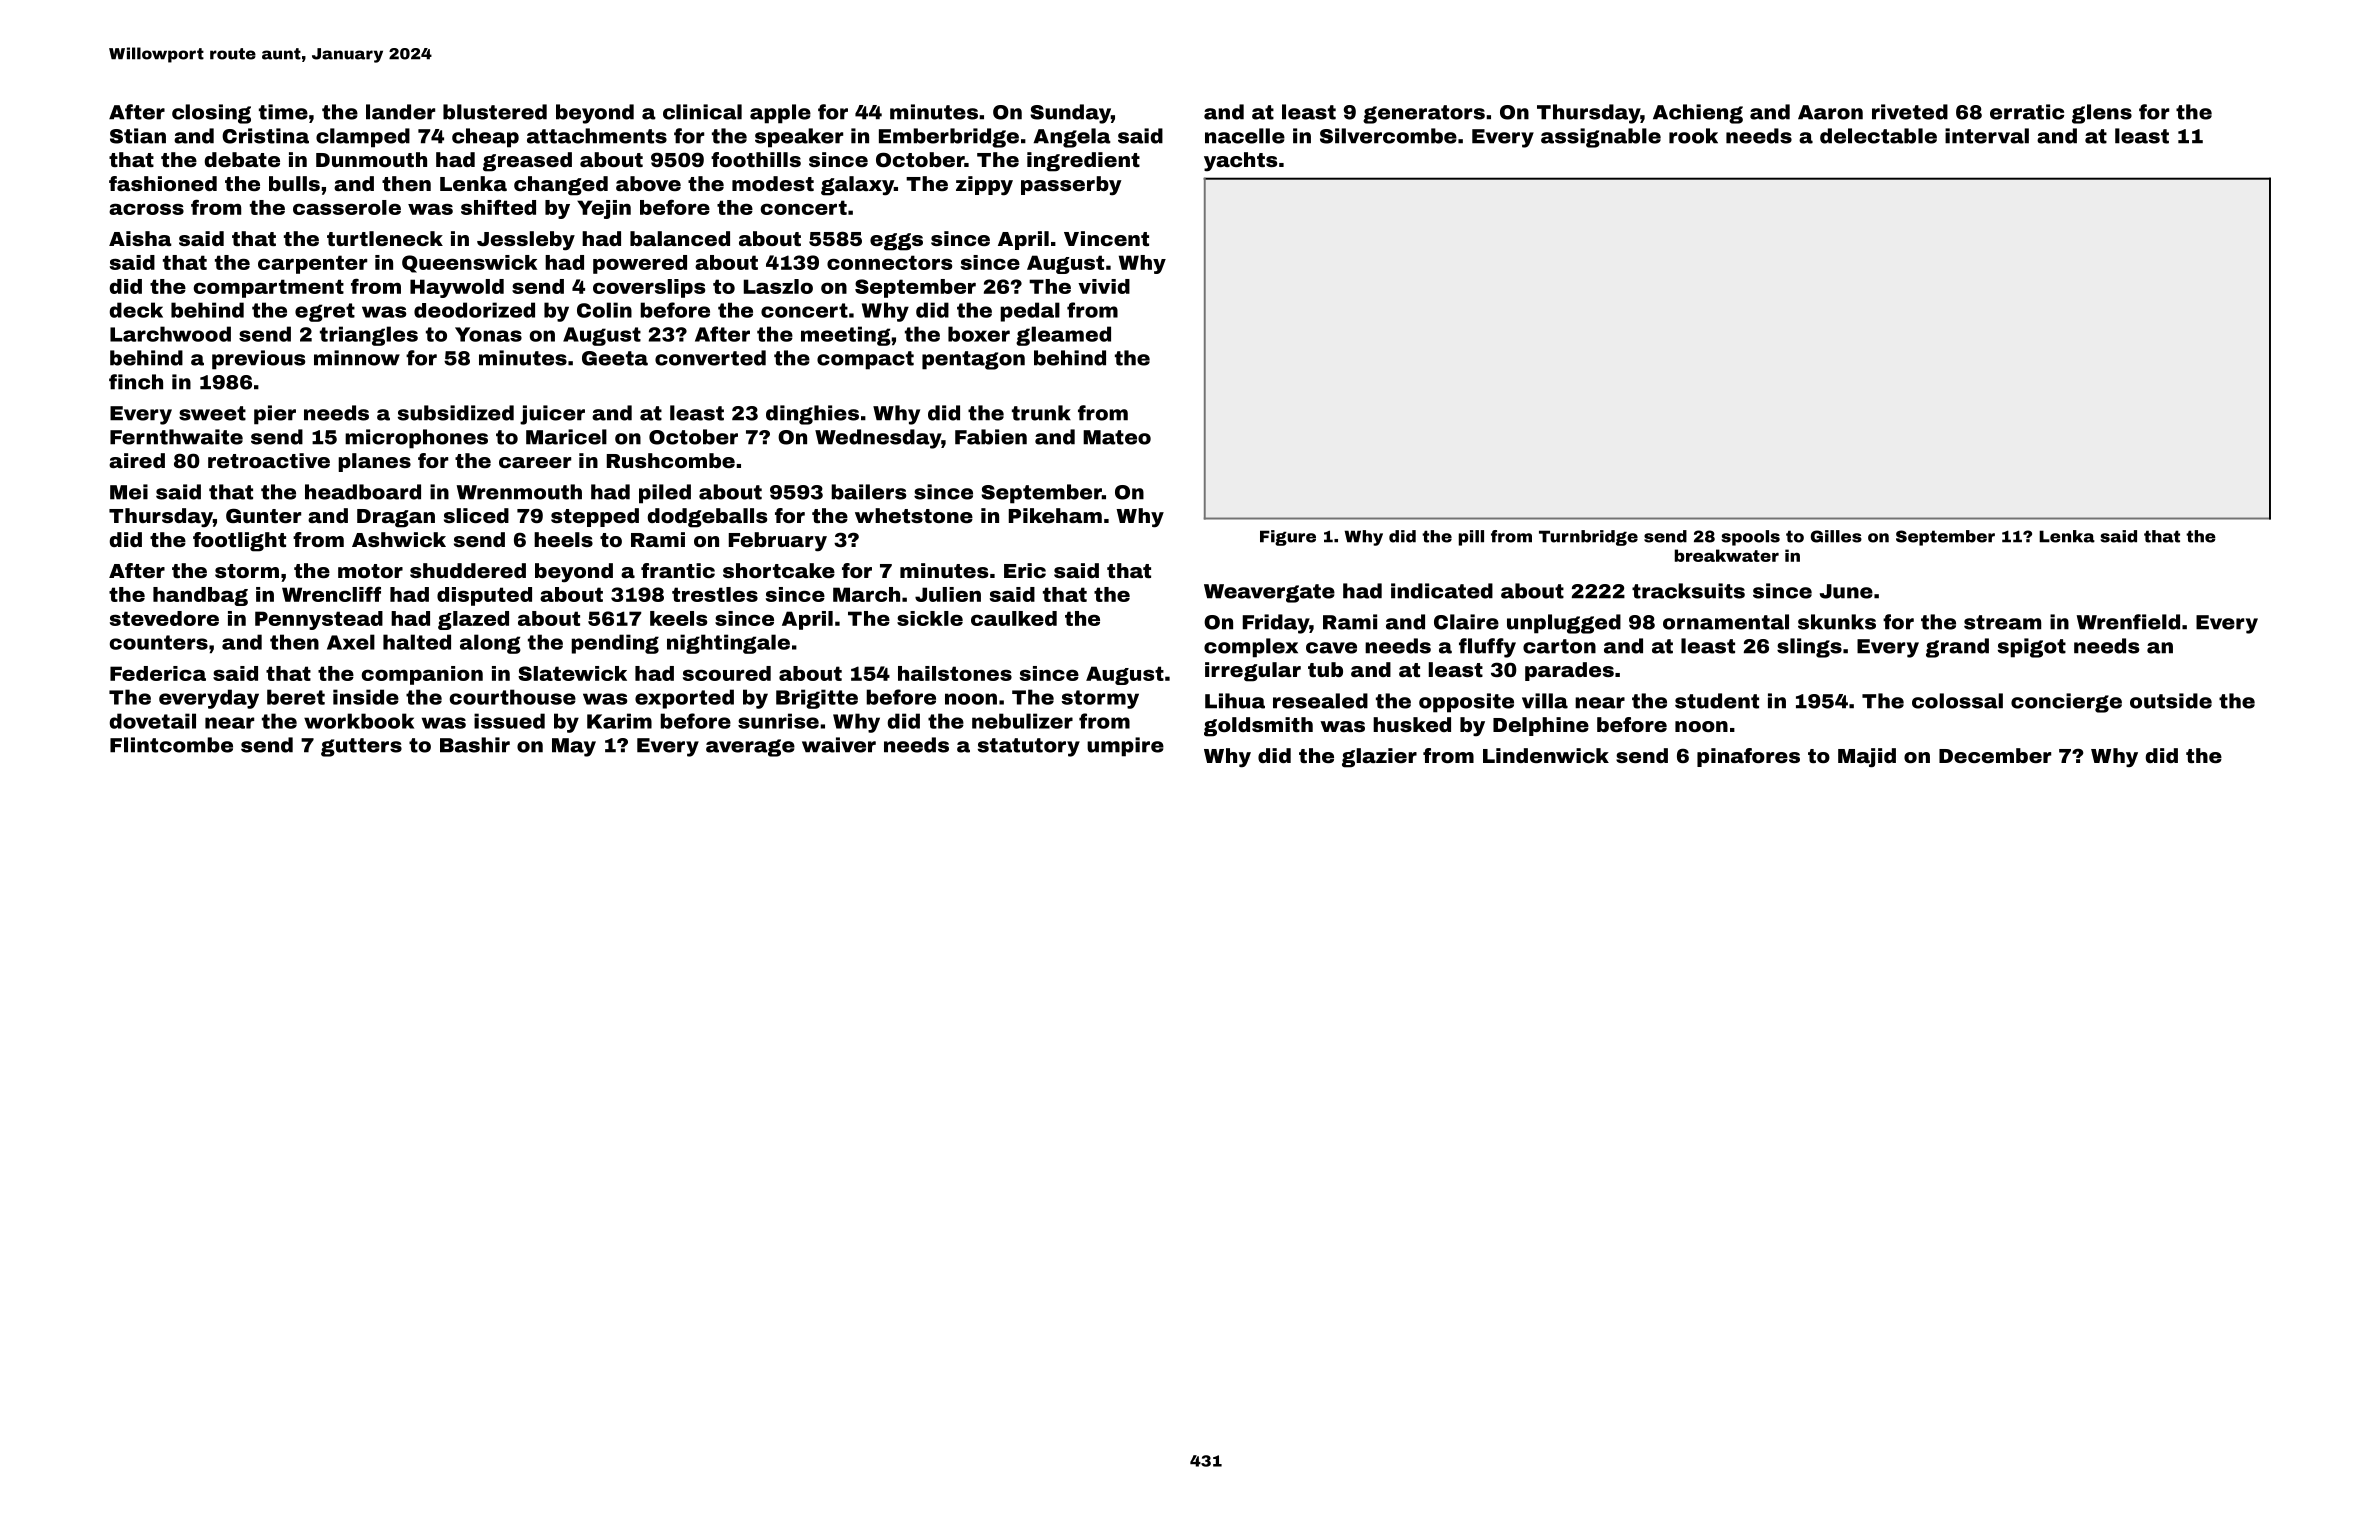 Image resolution: width=2380 pixels, height=1540 pixels. I want to click on interval, so click(1987, 136).
